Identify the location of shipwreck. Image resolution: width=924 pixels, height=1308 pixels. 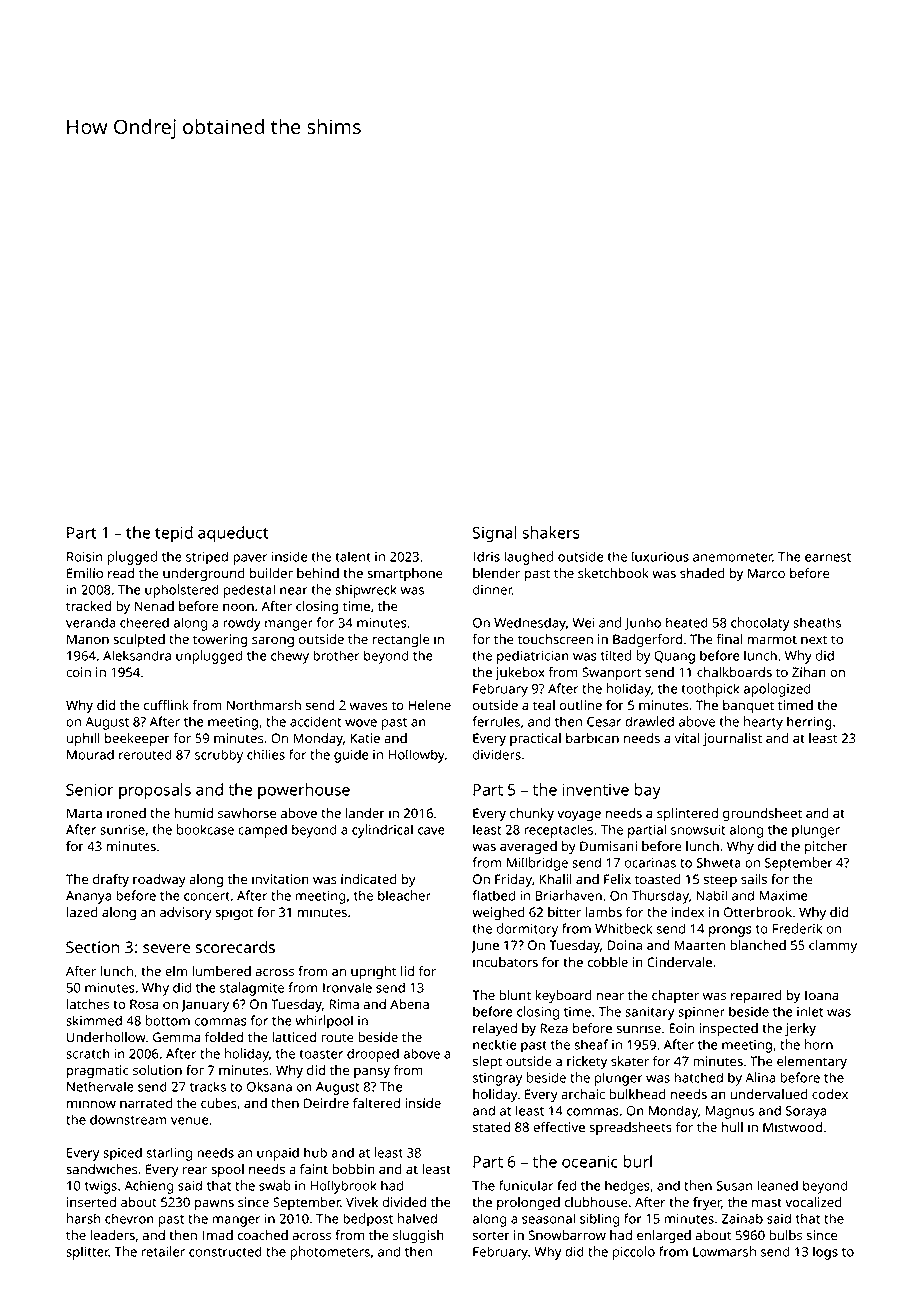
(366, 591).
